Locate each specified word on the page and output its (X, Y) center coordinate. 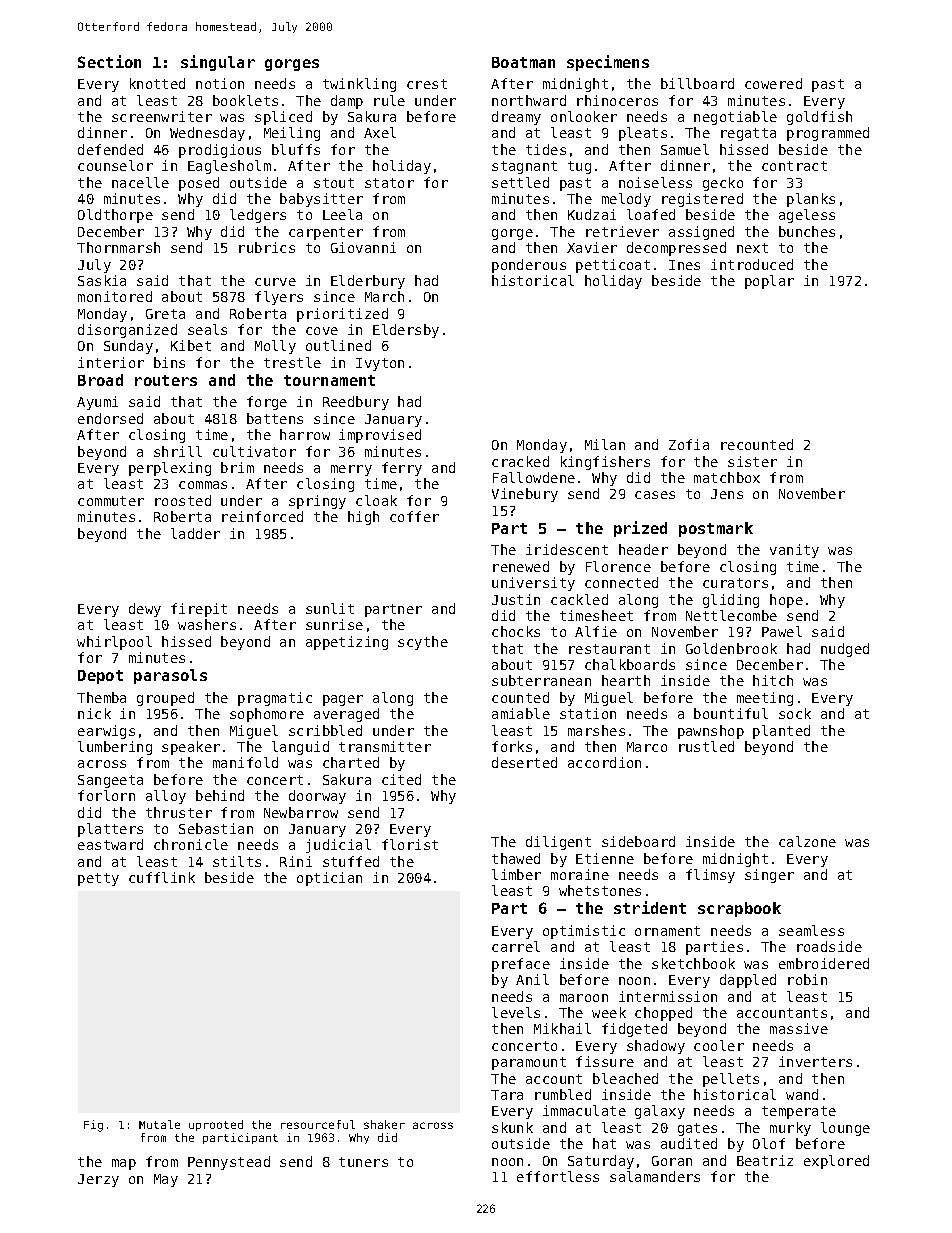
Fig (93, 1126)
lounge (845, 1129)
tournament (329, 380)
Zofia (689, 444)
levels (516, 1012)
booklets (245, 100)
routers (166, 380)
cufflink (162, 877)
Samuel (685, 149)
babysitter (321, 200)
